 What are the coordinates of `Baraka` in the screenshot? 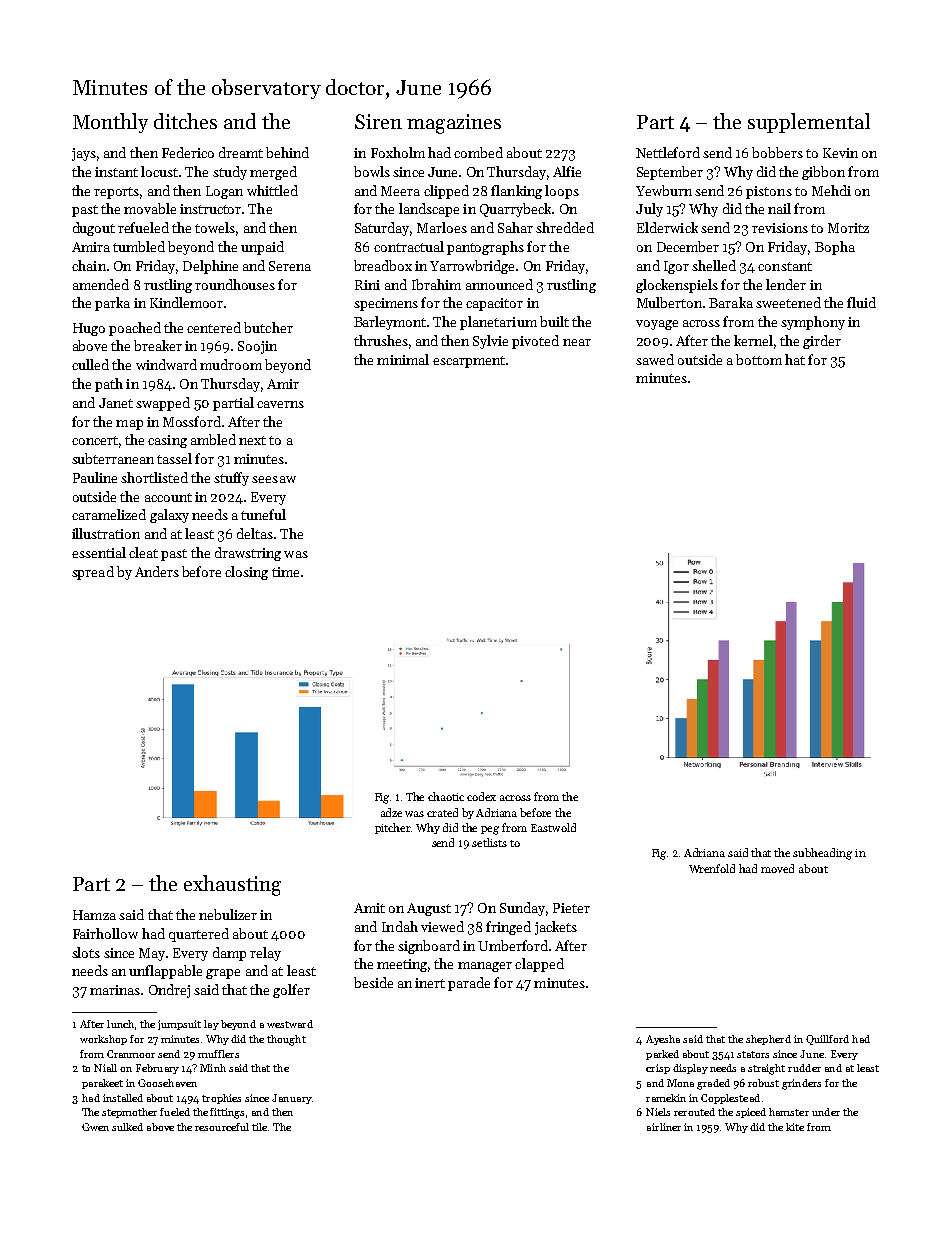 It's located at (731, 302).
